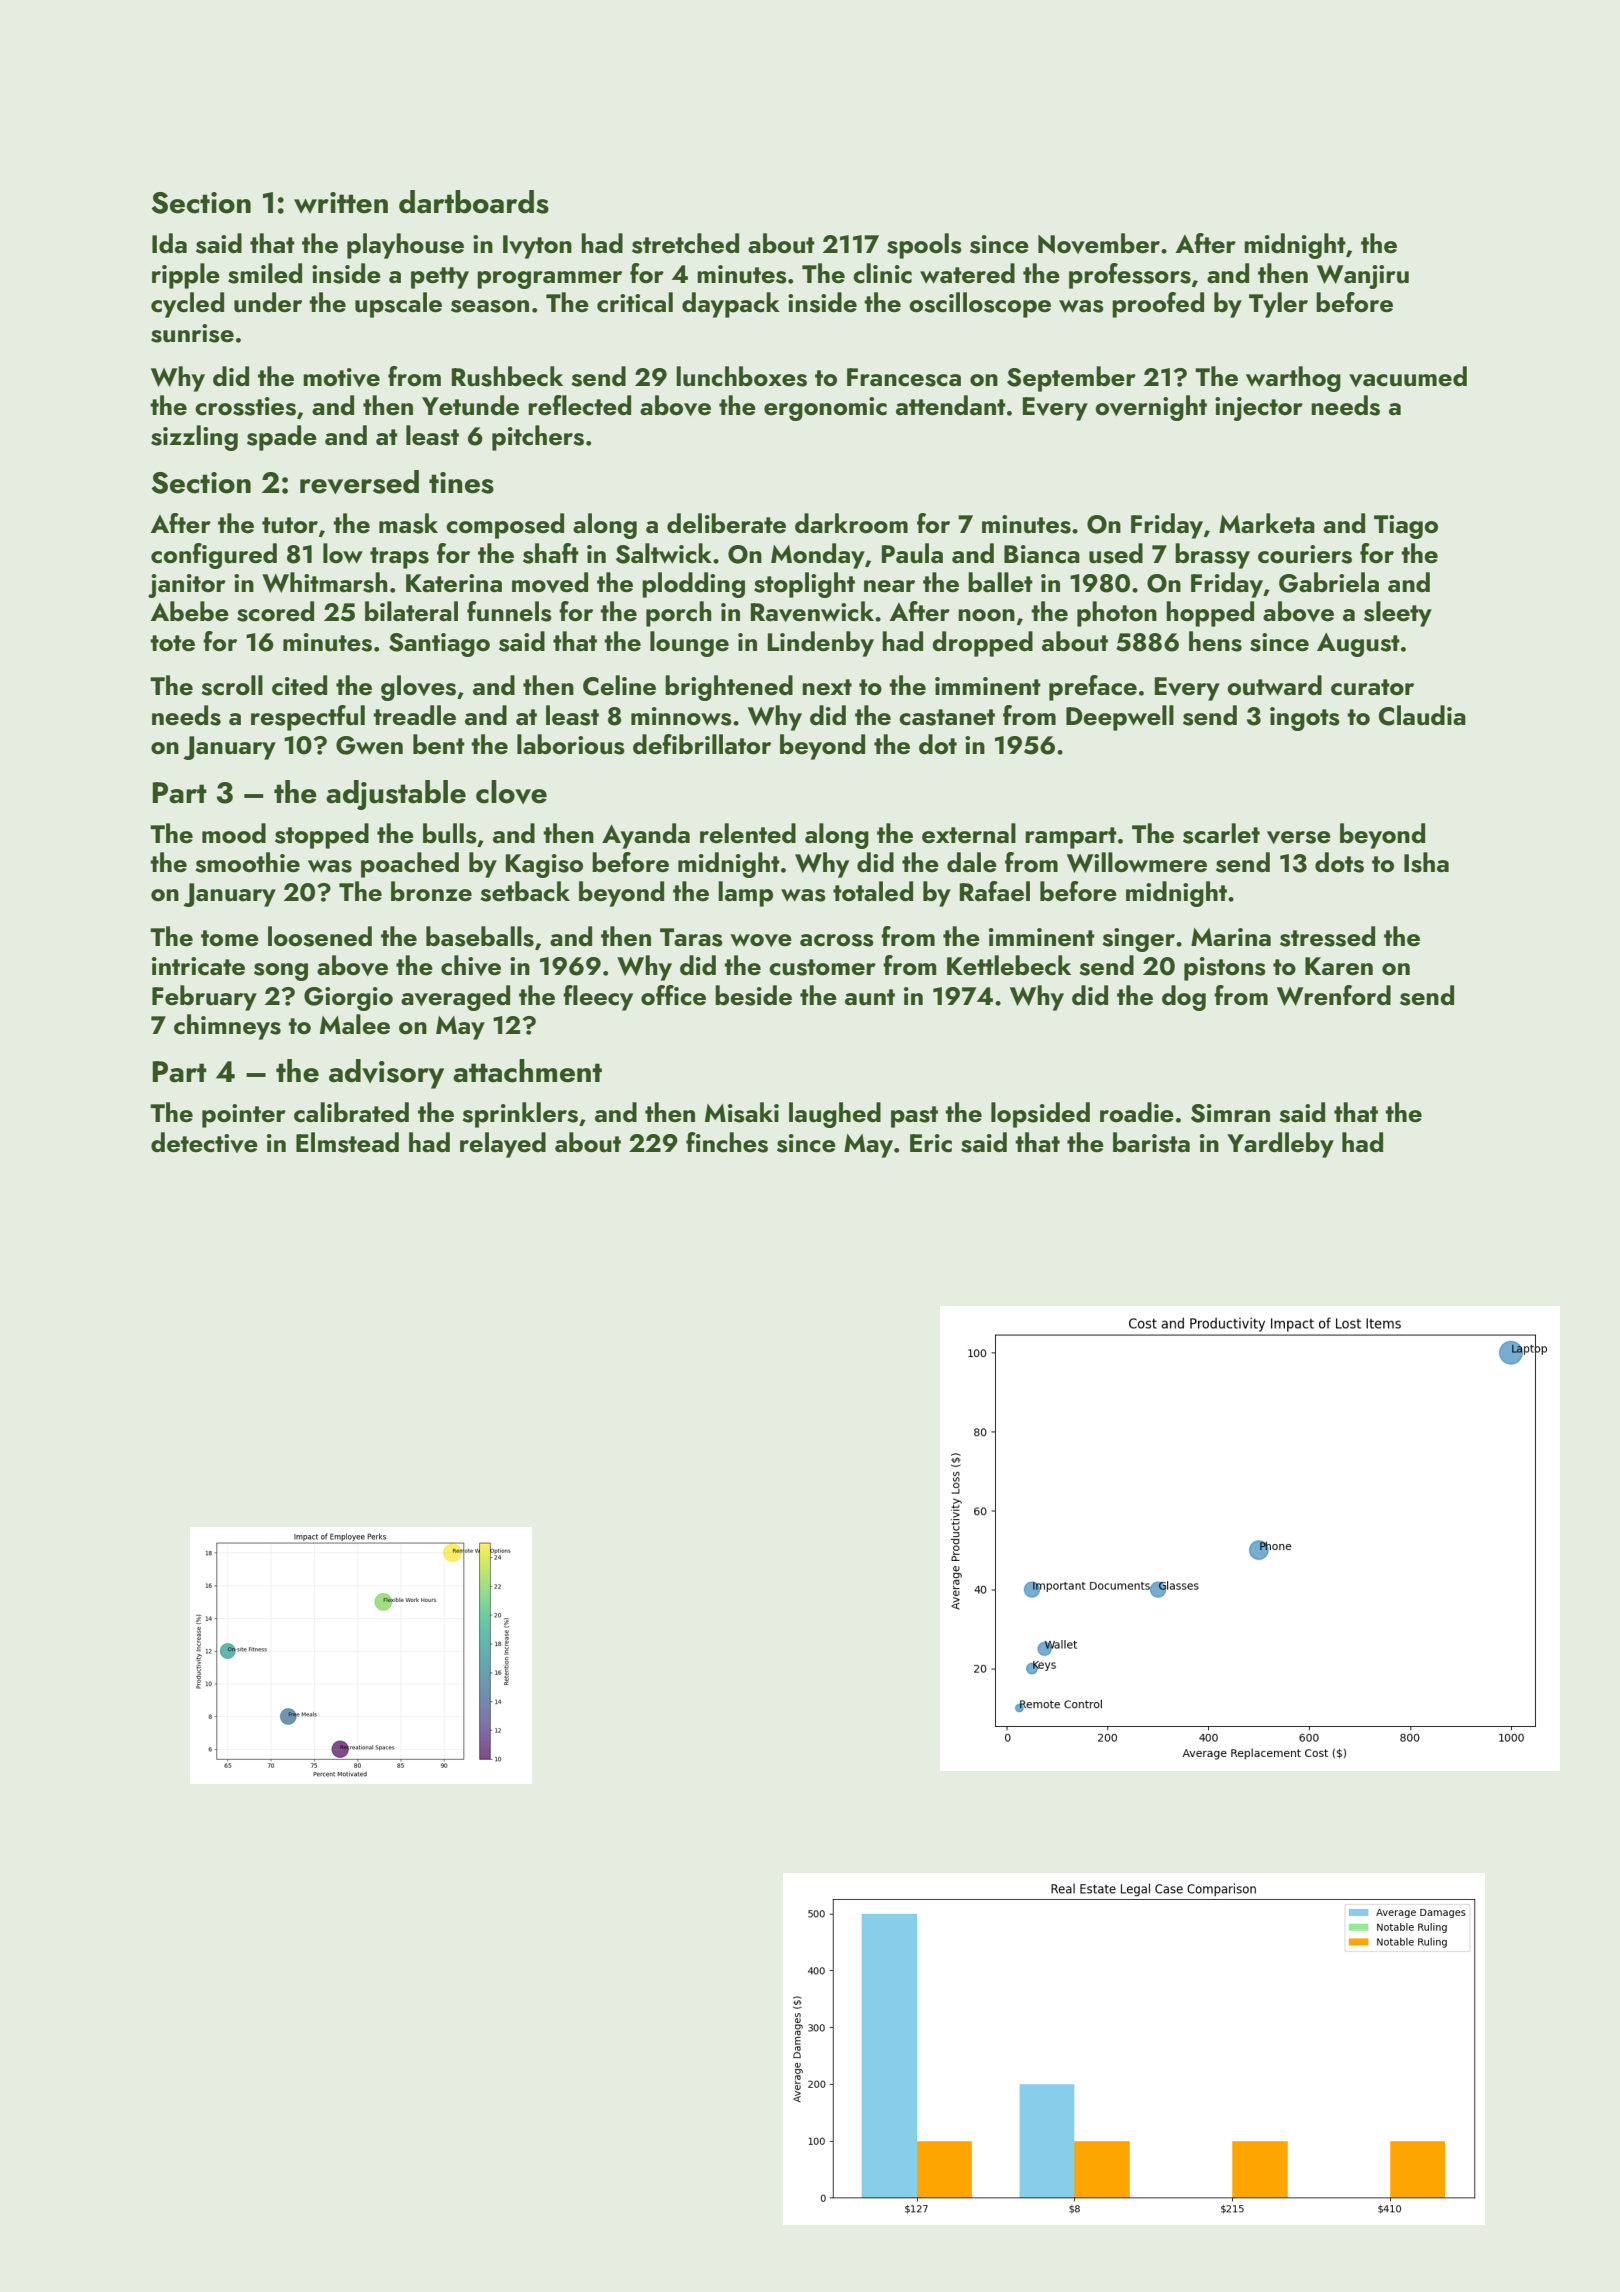 This page has height=2292, width=1620. I want to click on chimneys, so click(227, 1027).
